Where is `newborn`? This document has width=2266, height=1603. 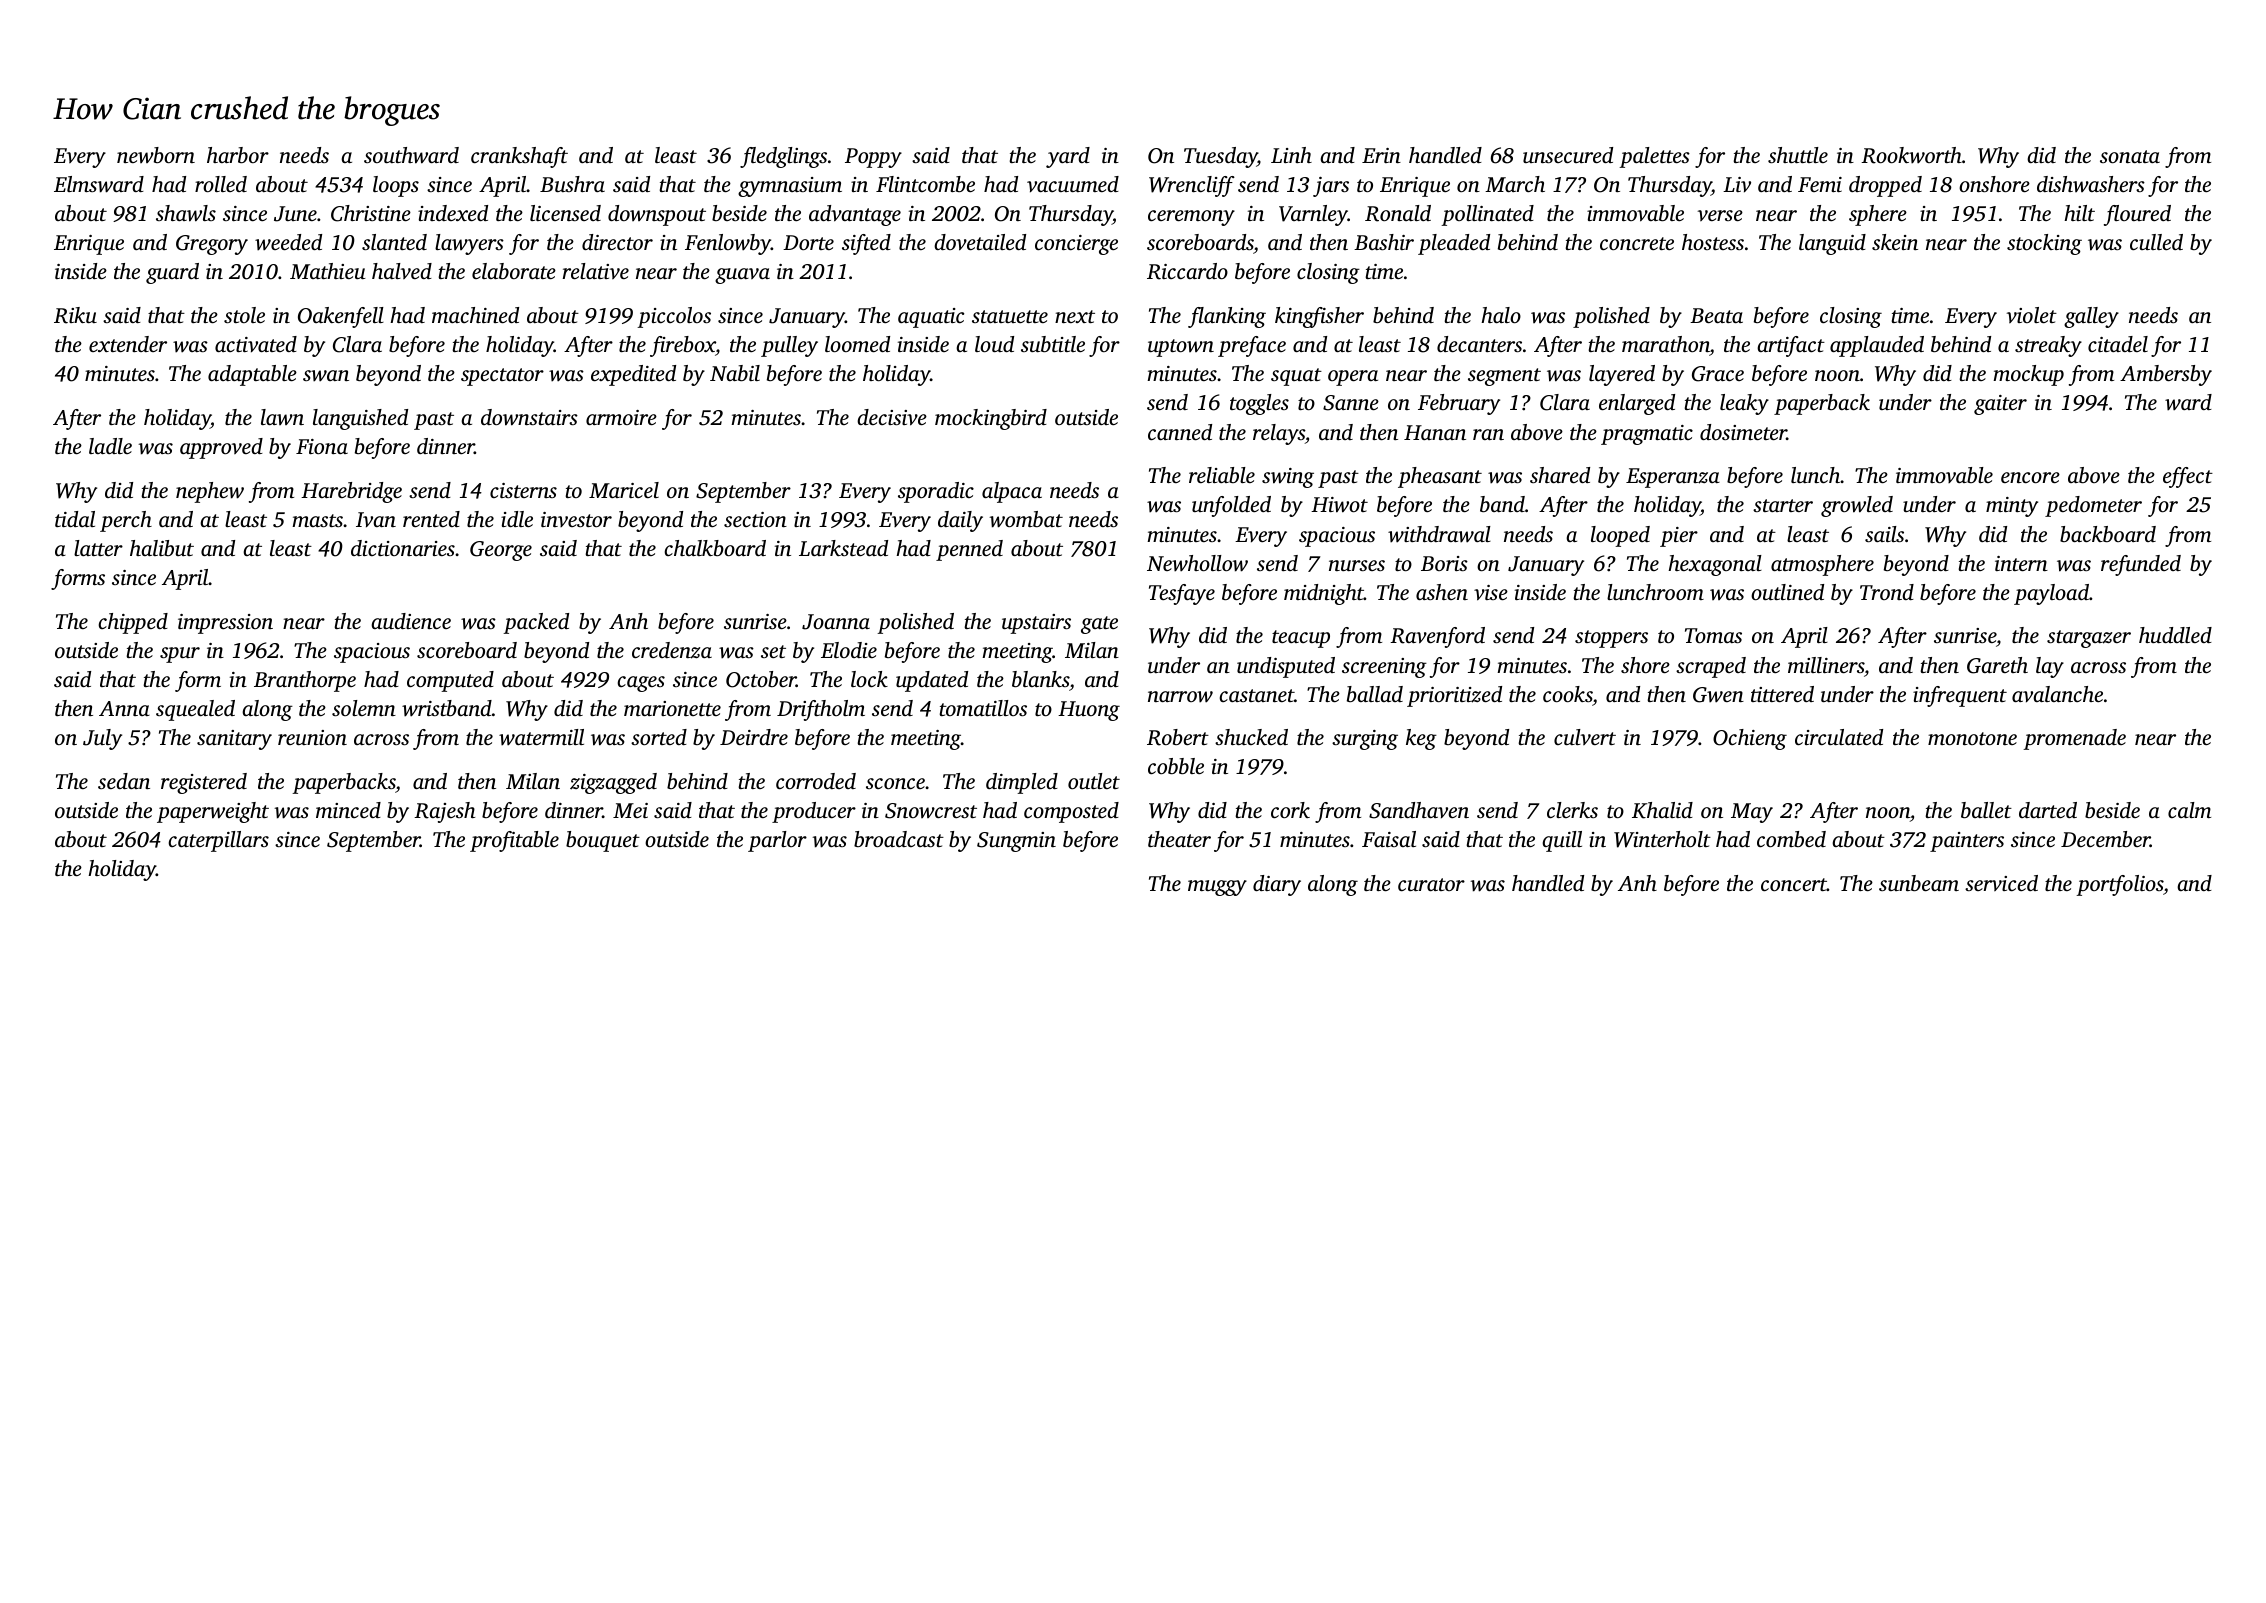
newborn is located at coordinates (156, 155).
